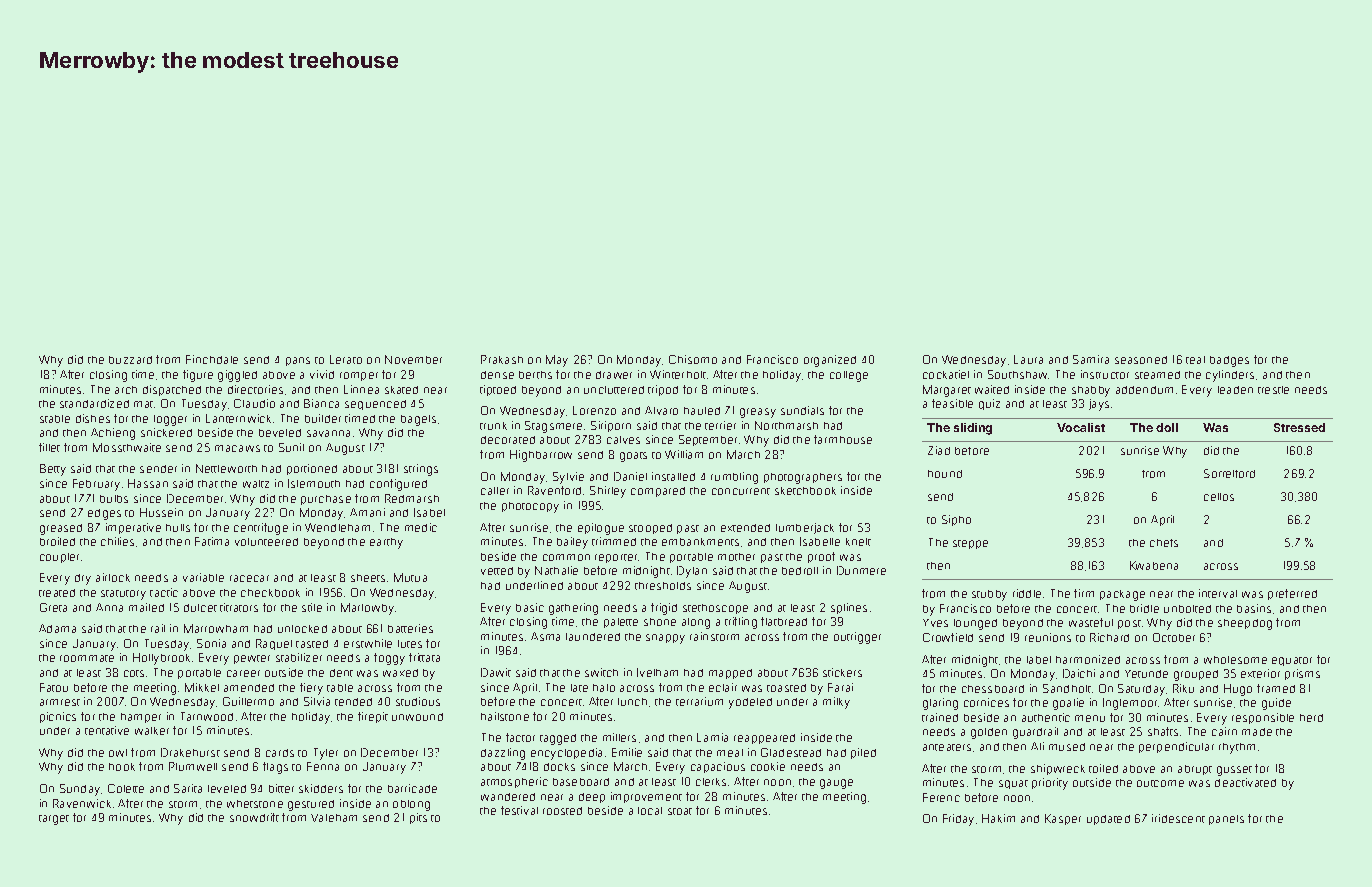  What do you see at coordinates (1273, 390) in the document?
I see `trestle` at bounding box center [1273, 390].
